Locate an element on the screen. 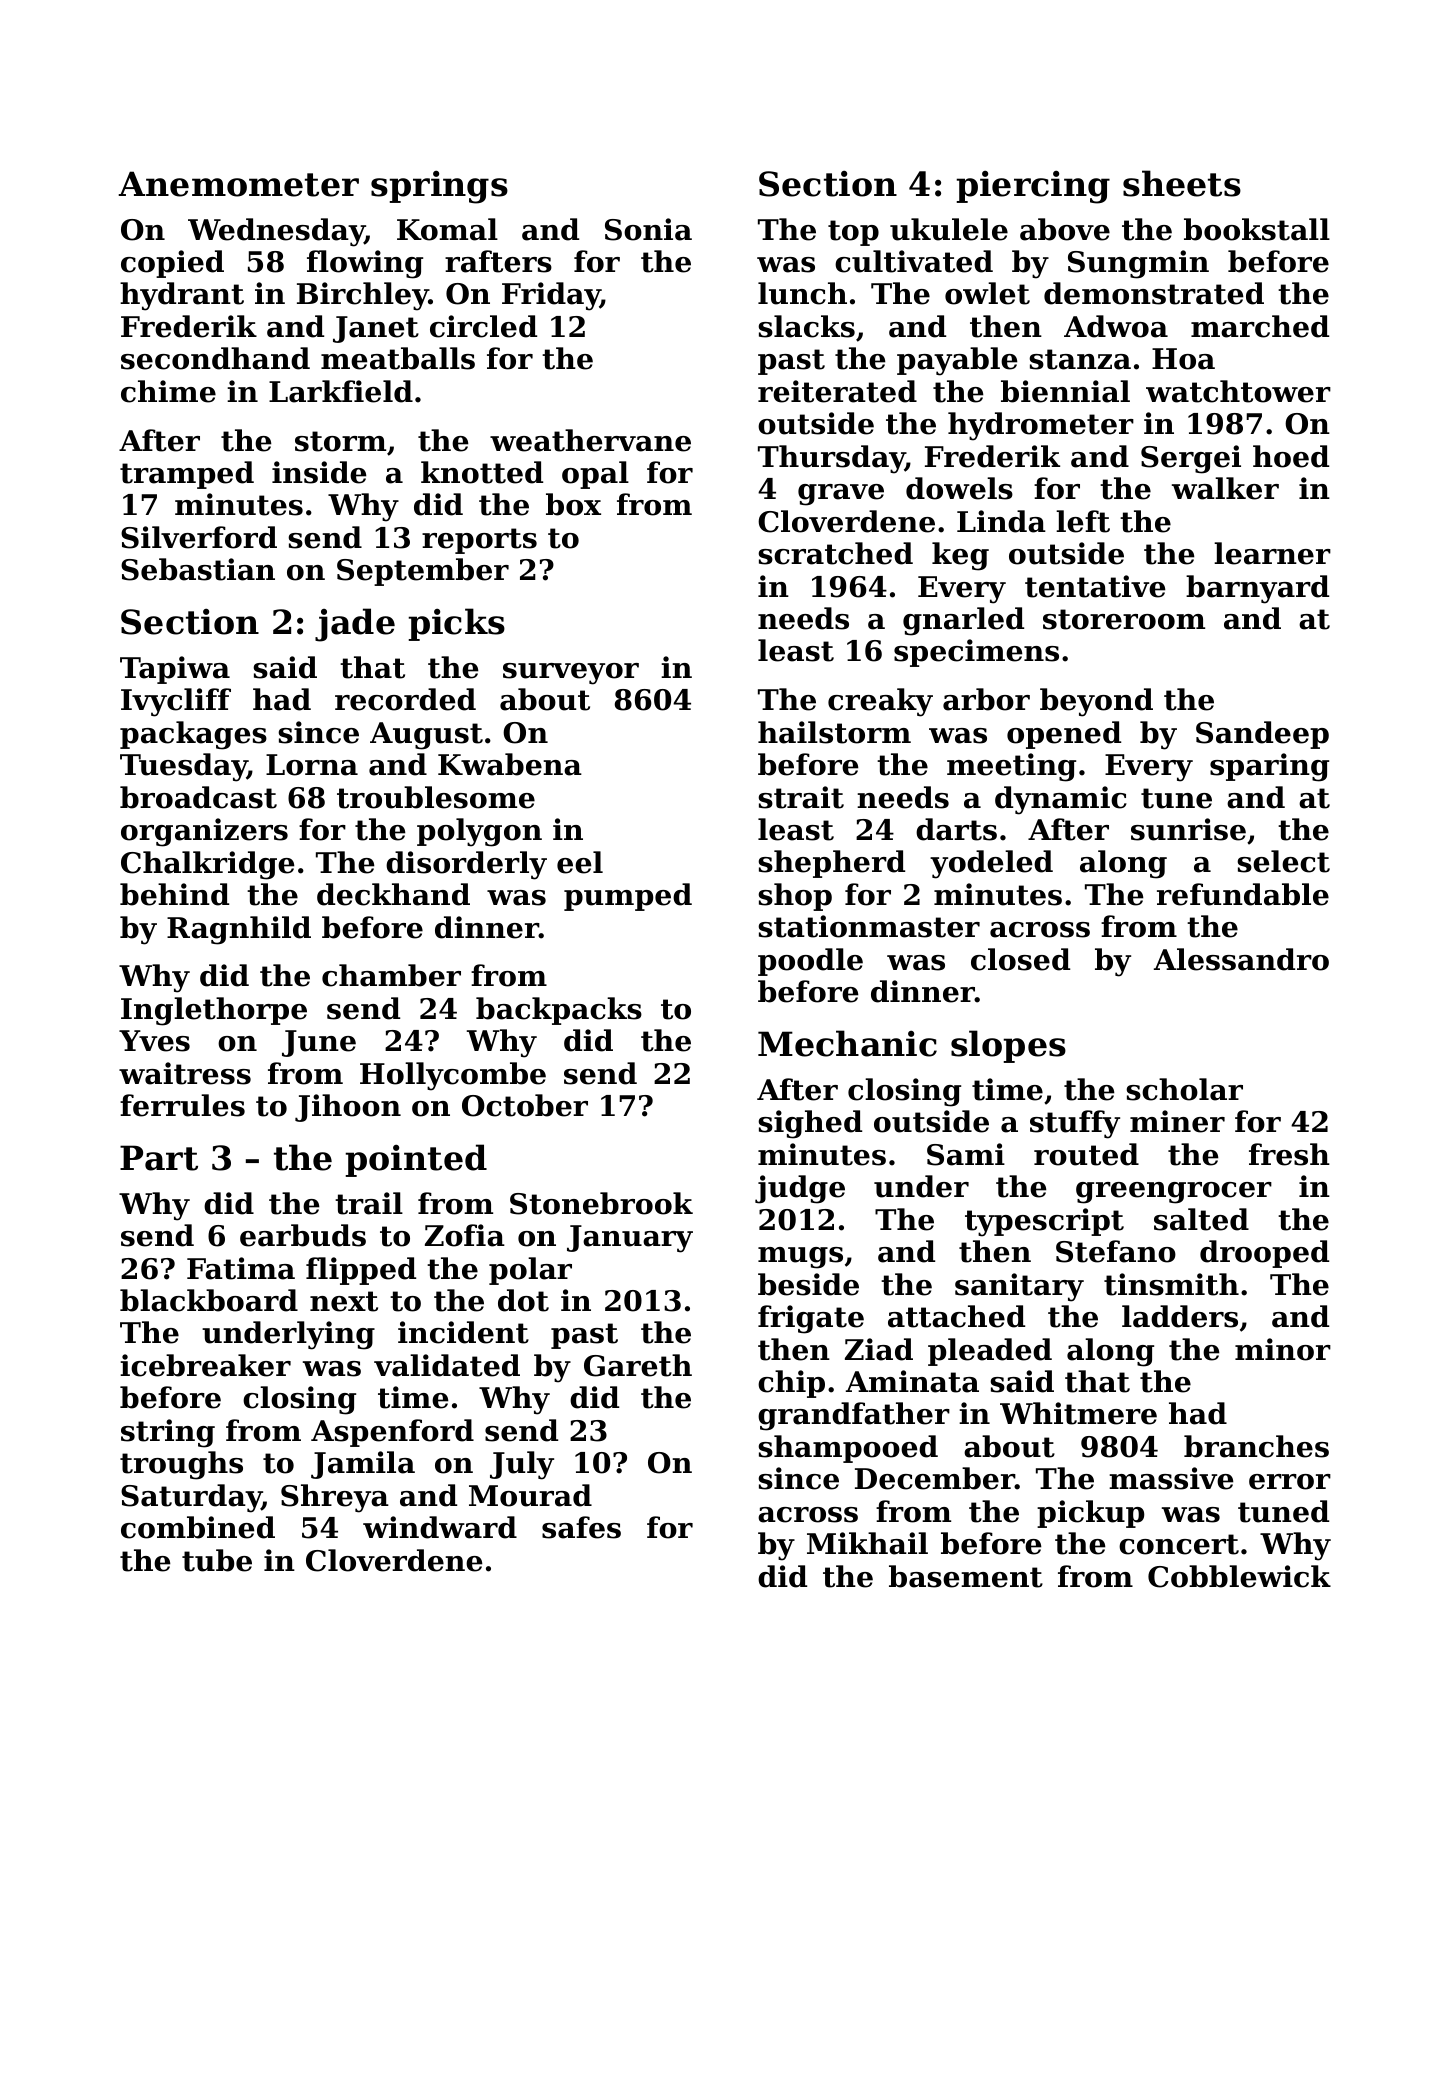  copied is located at coordinates (172, 264).
